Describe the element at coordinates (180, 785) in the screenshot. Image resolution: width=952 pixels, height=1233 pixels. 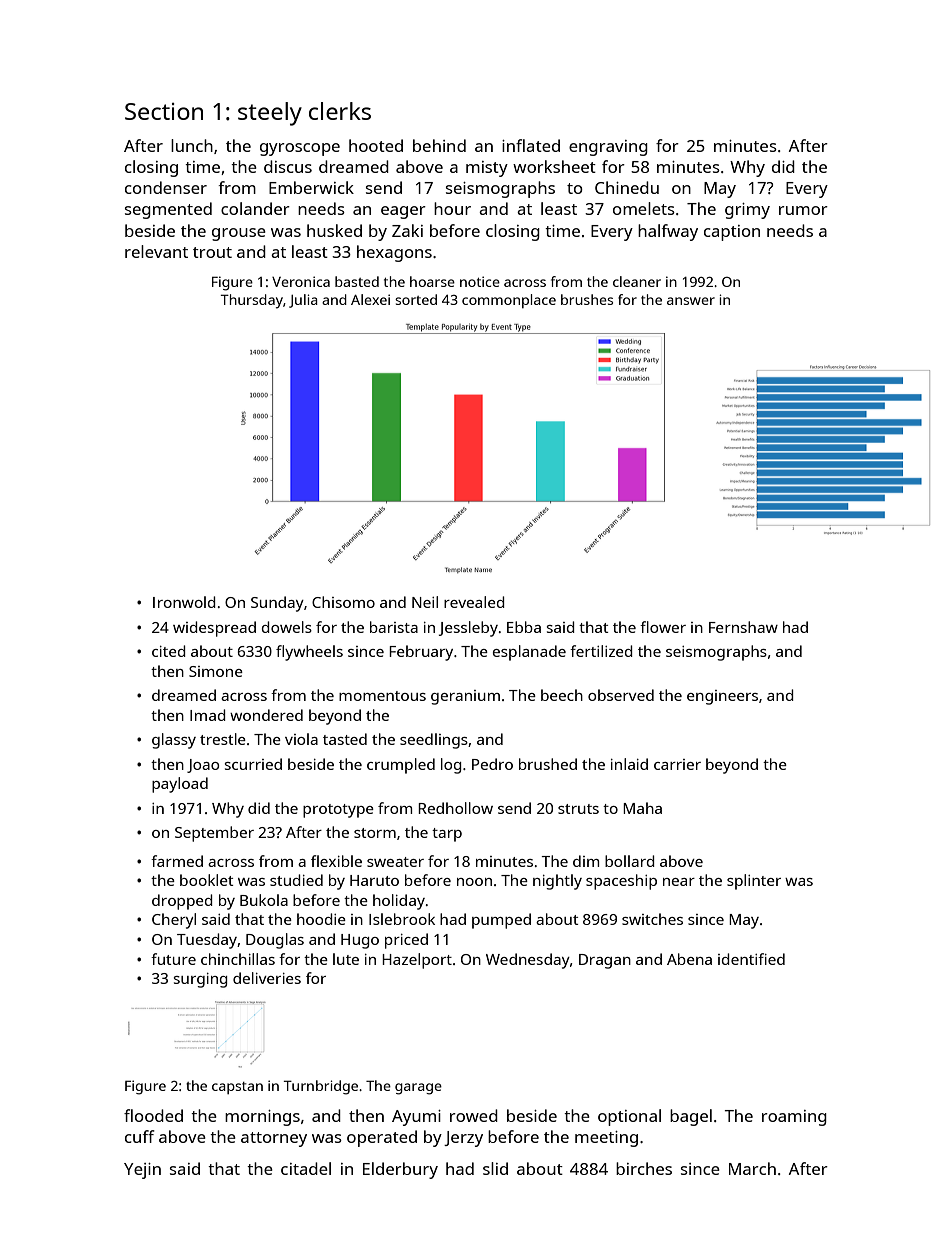
I see `payload` at that location.
